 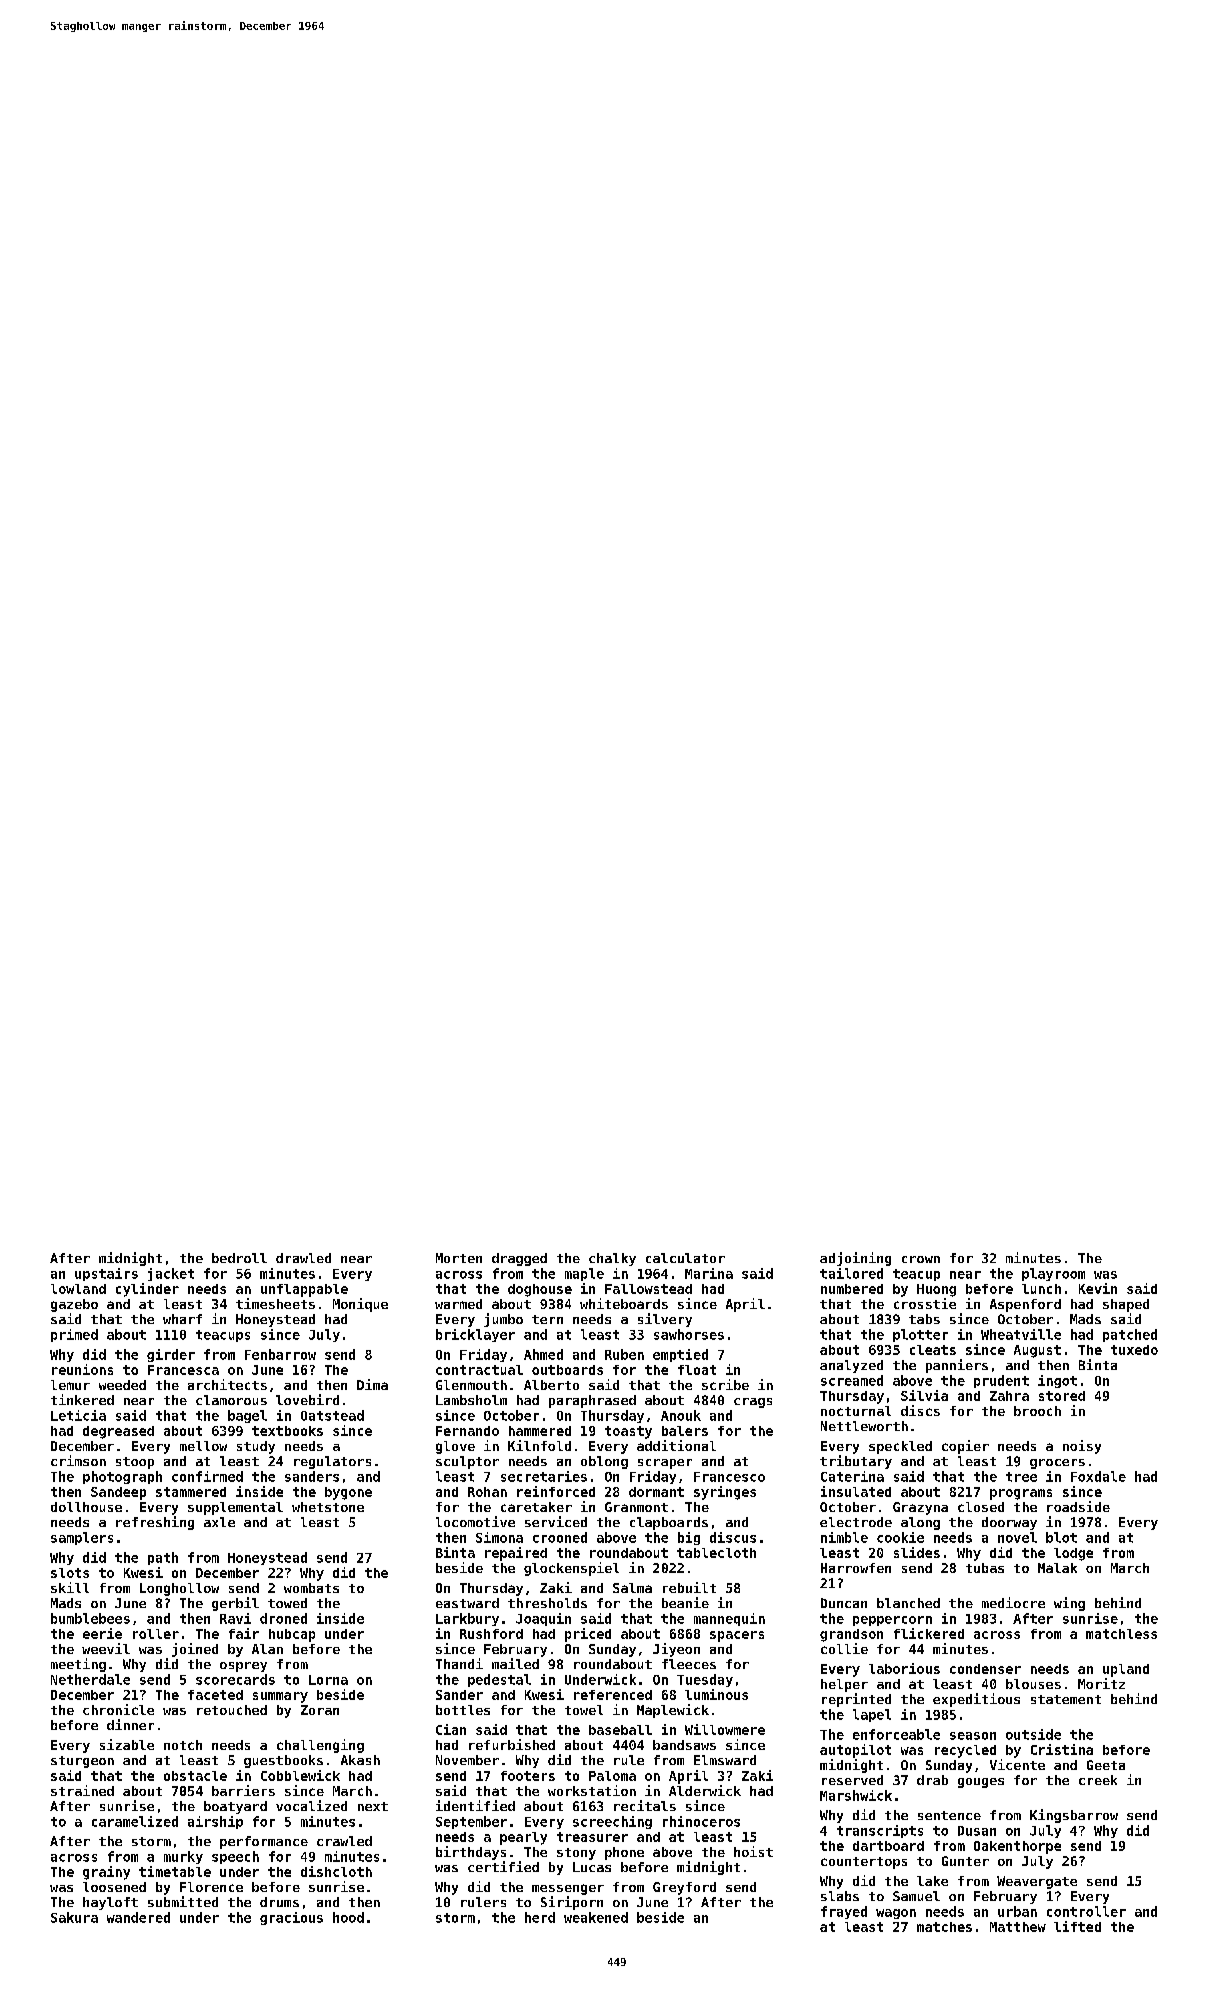 What do you see at coordinates (1098, 1476) in the page?
I see `Foxdale` at bounding box center [1098, 1476].
